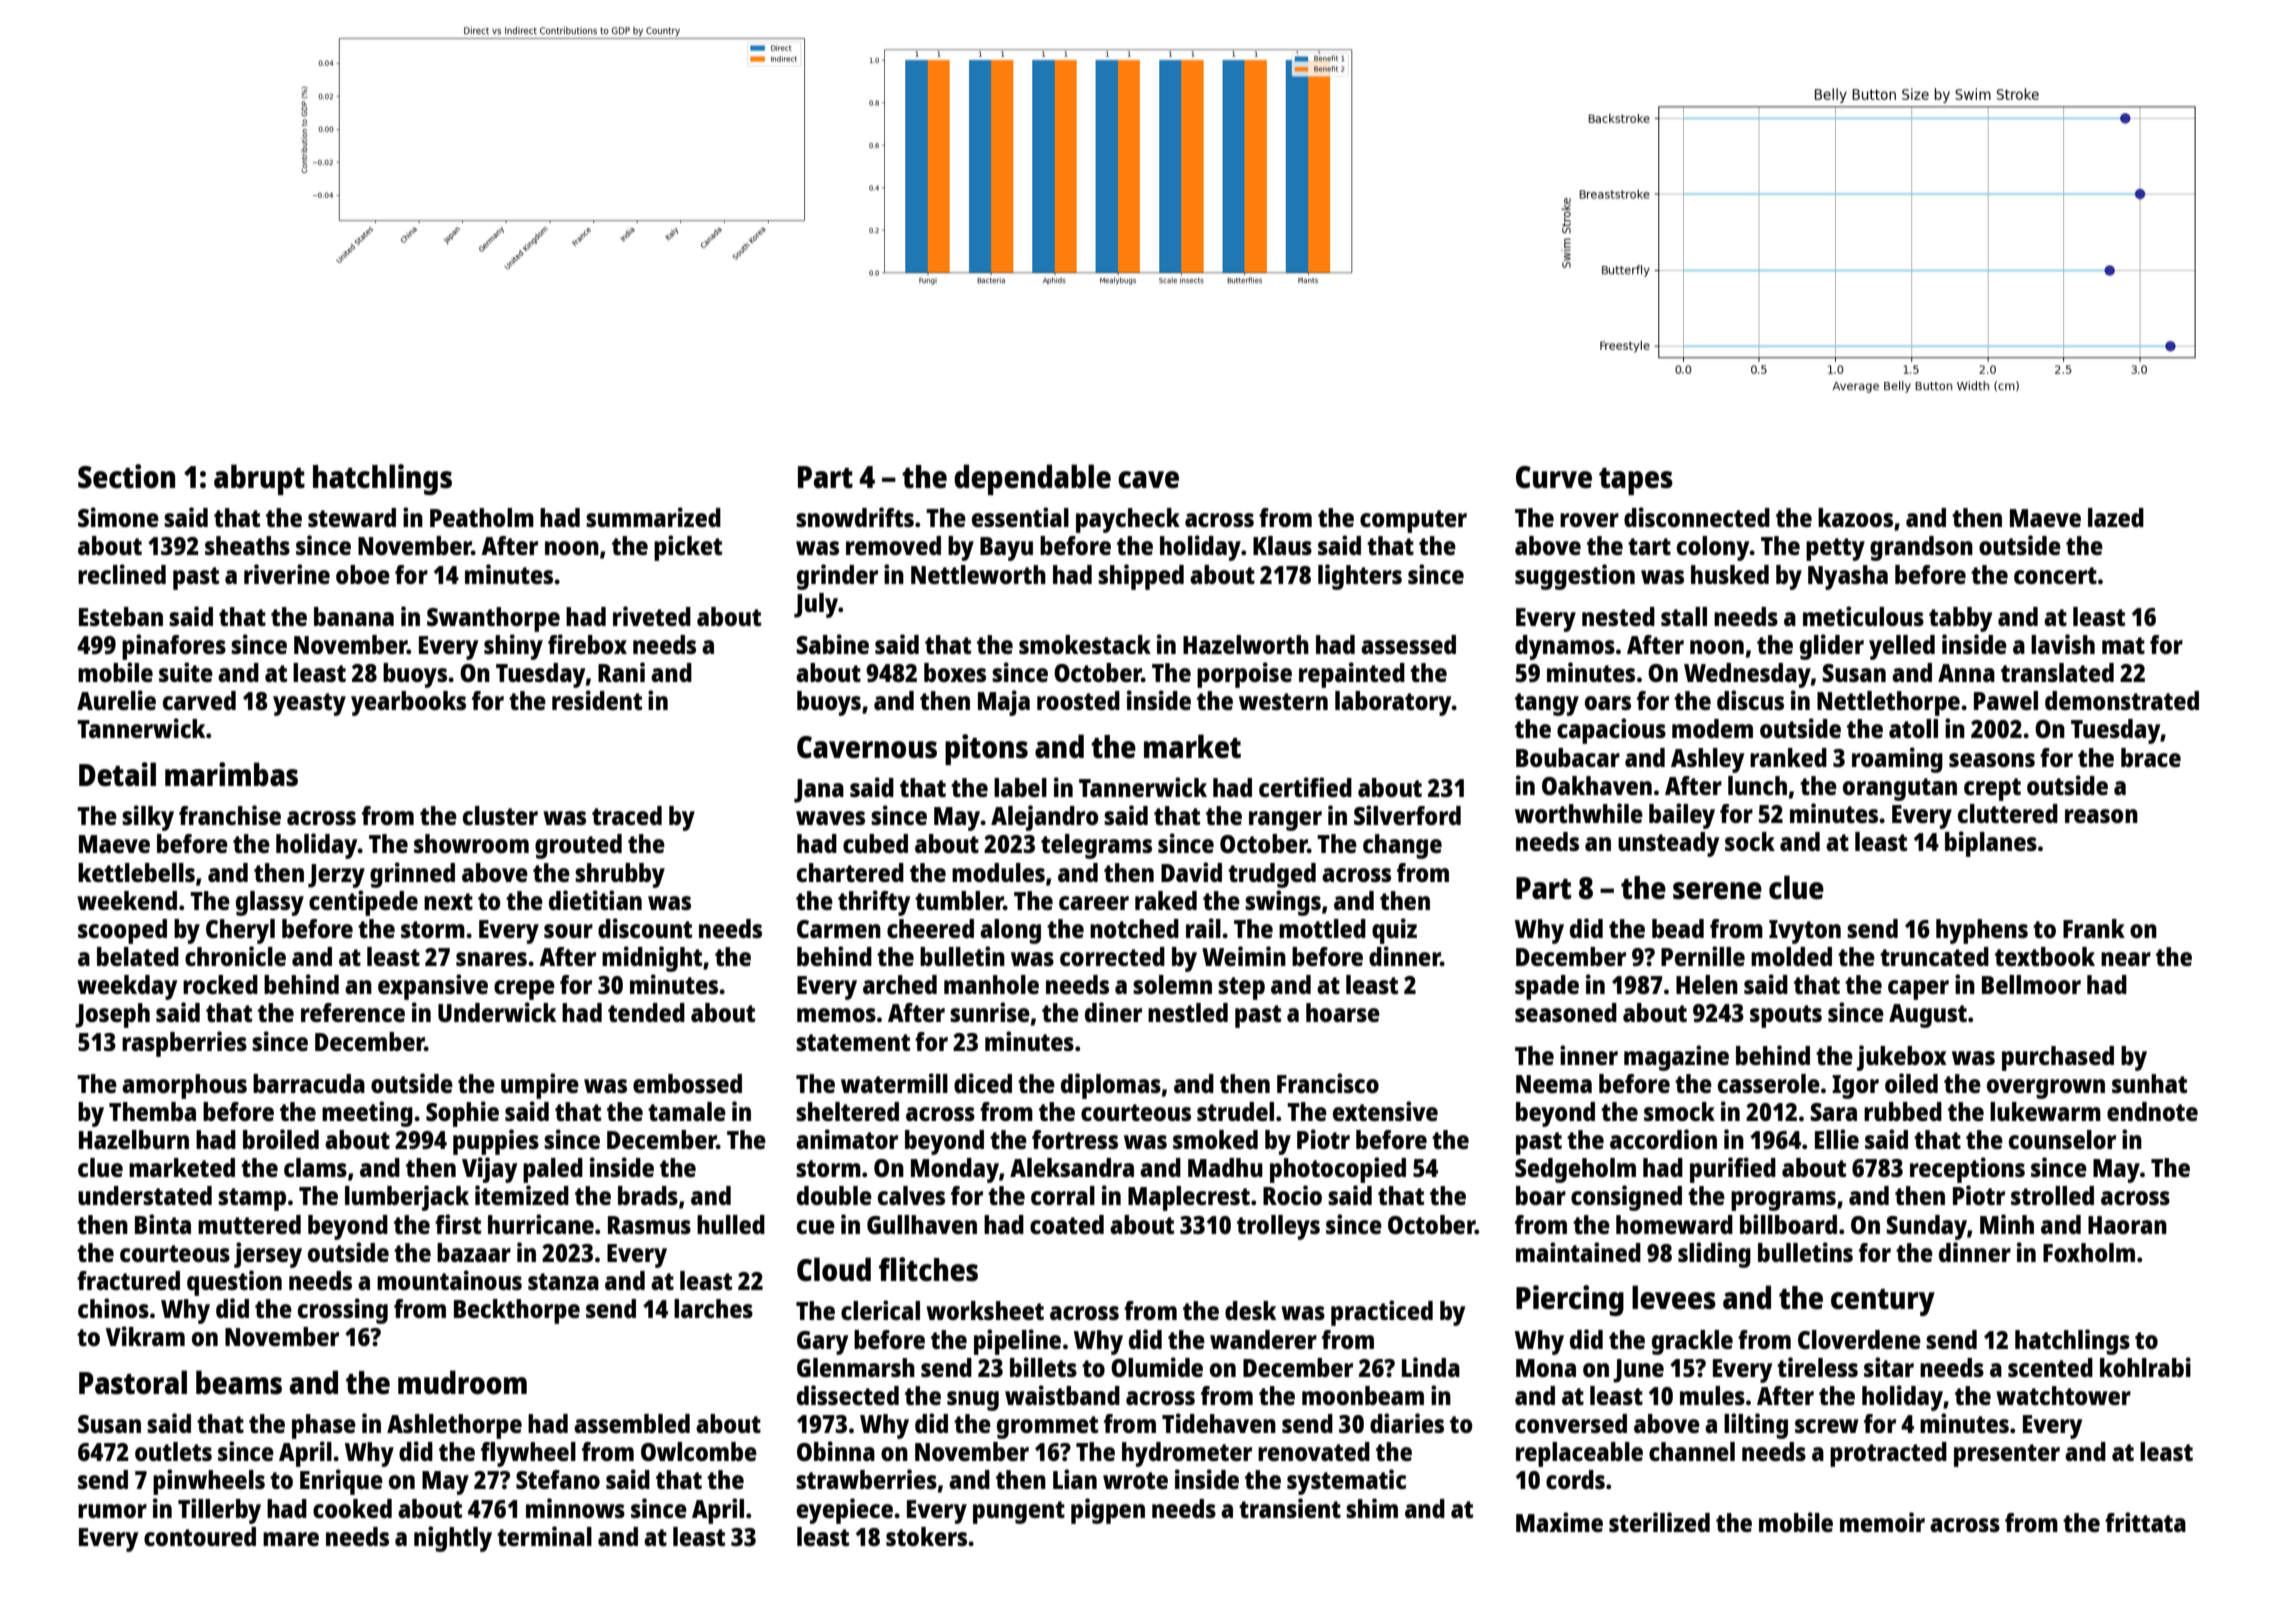 The width and height of the screenshot is (2282, 1614). Describe the element at coordinates (1554, 477) in the screenshot. I see `Curve` at that location.
